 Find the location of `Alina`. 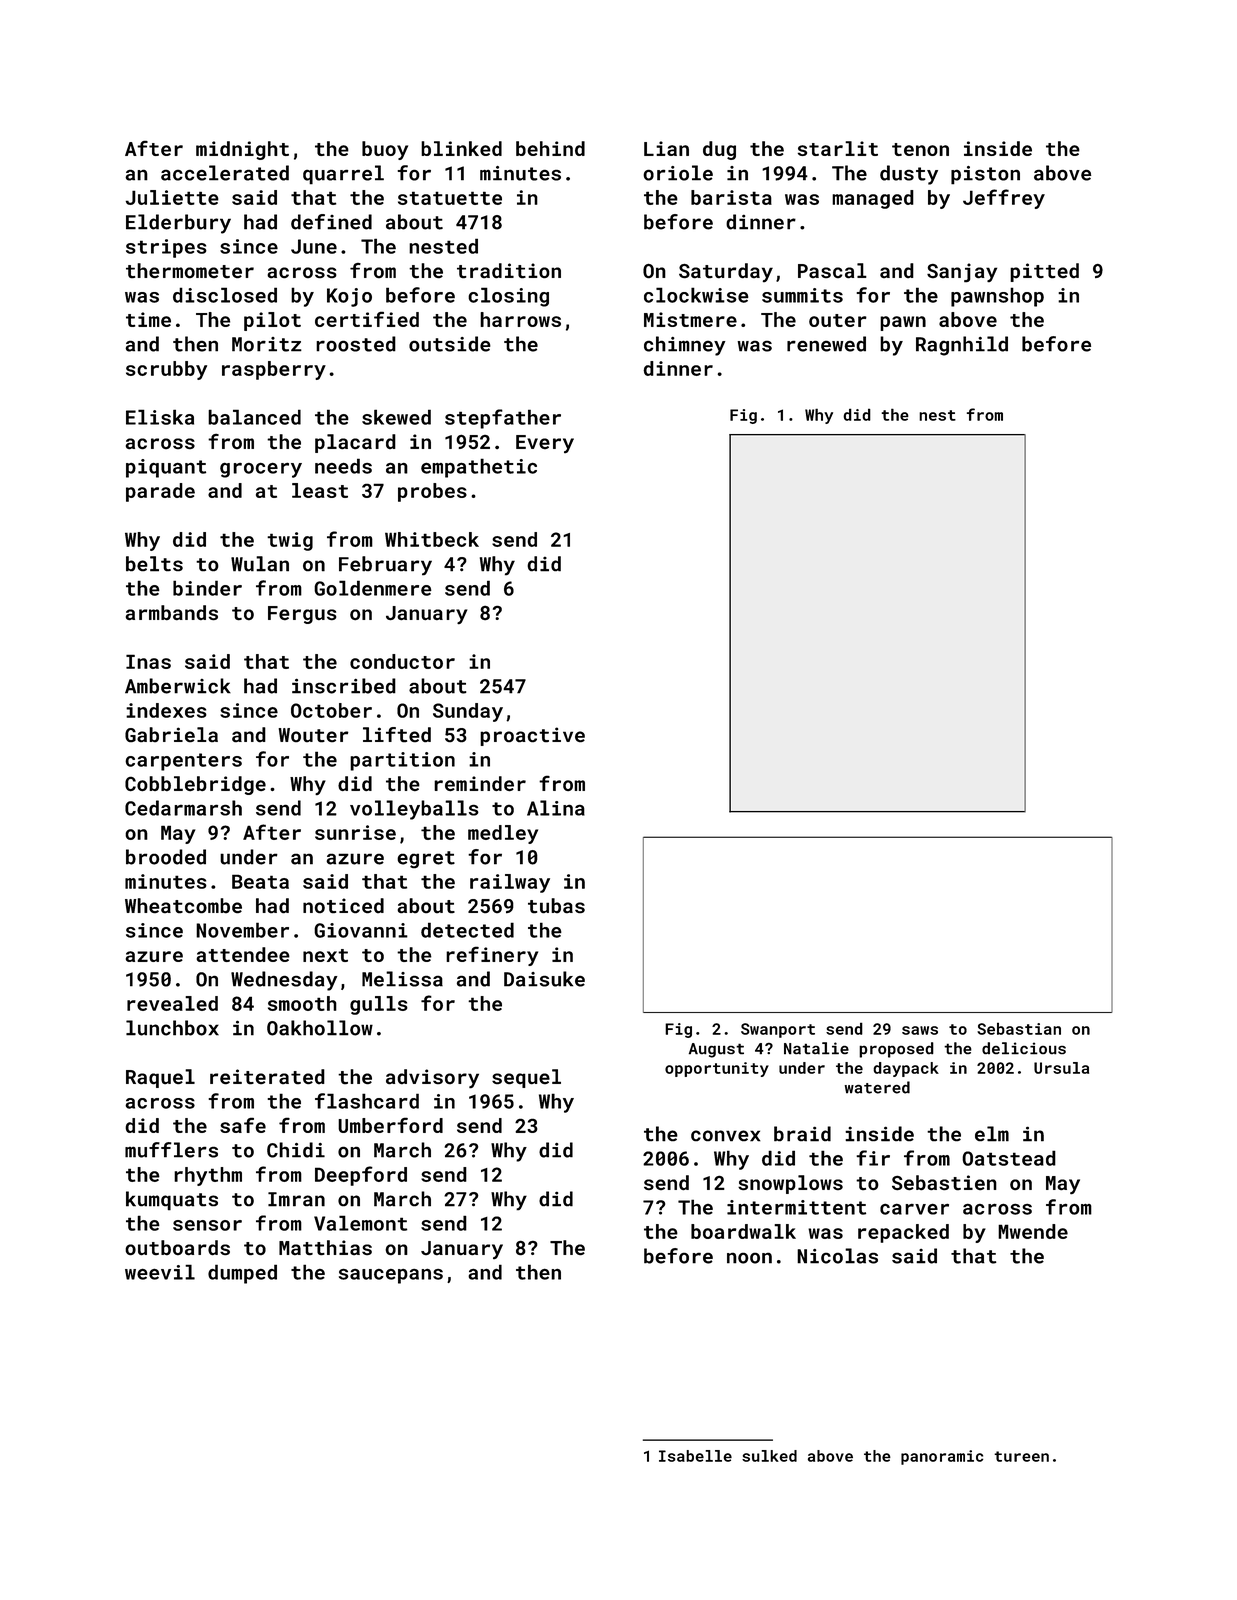

Alina is located at coordinates (556, 808).
